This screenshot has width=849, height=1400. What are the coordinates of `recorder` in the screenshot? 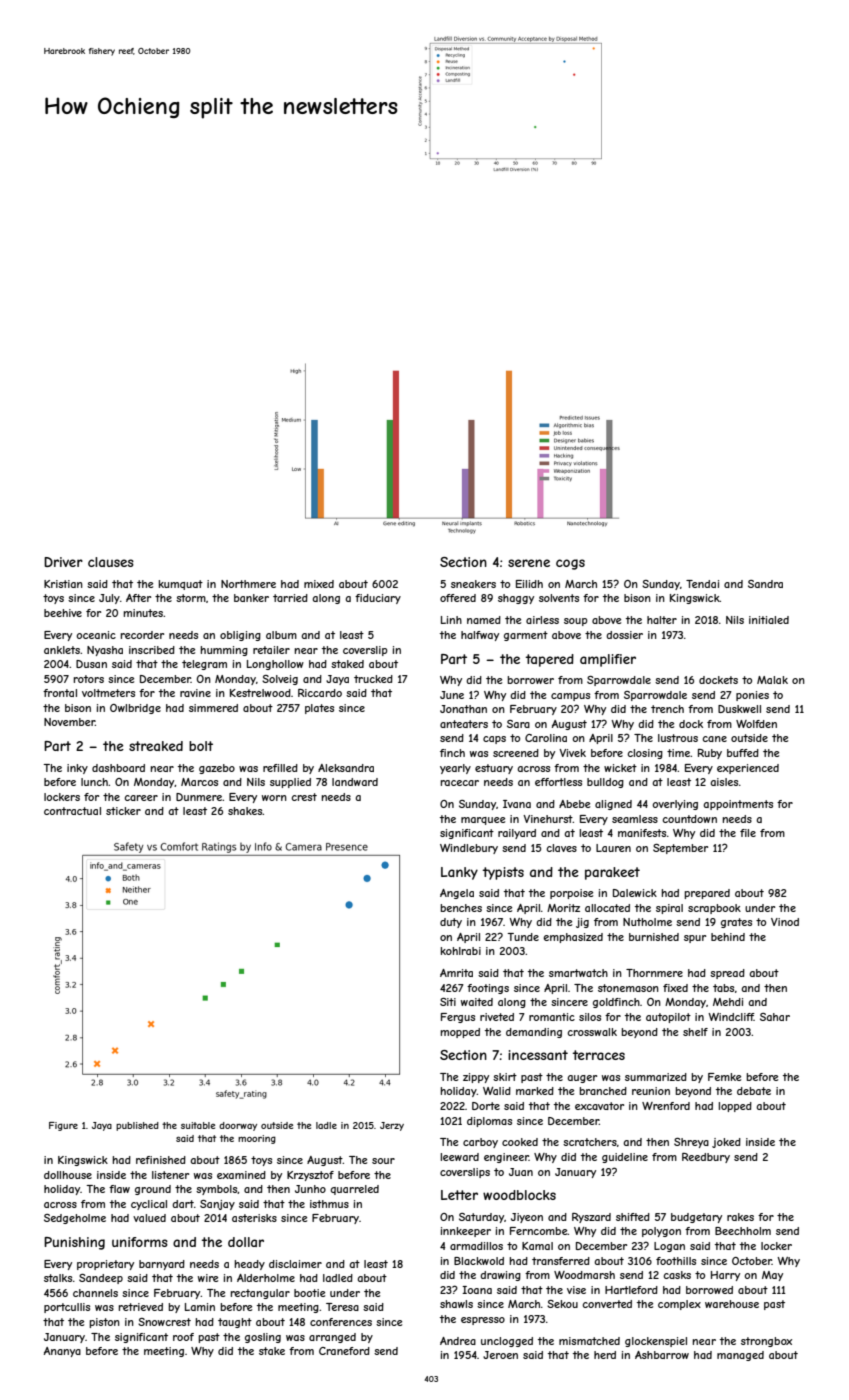 It's located at (142, 635).
